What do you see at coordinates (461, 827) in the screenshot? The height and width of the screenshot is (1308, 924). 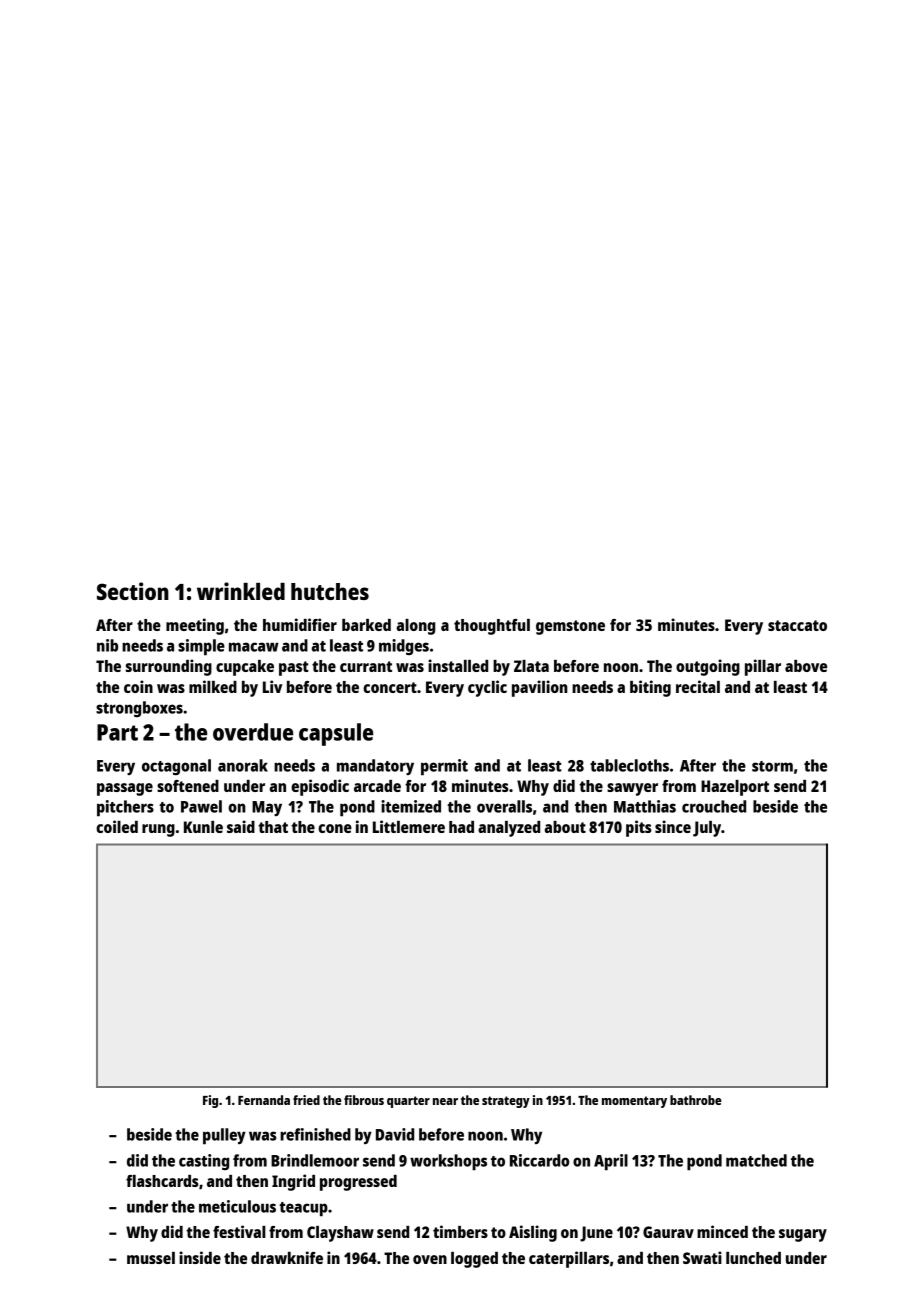 I see `had` at bounding box center [461, 827].
